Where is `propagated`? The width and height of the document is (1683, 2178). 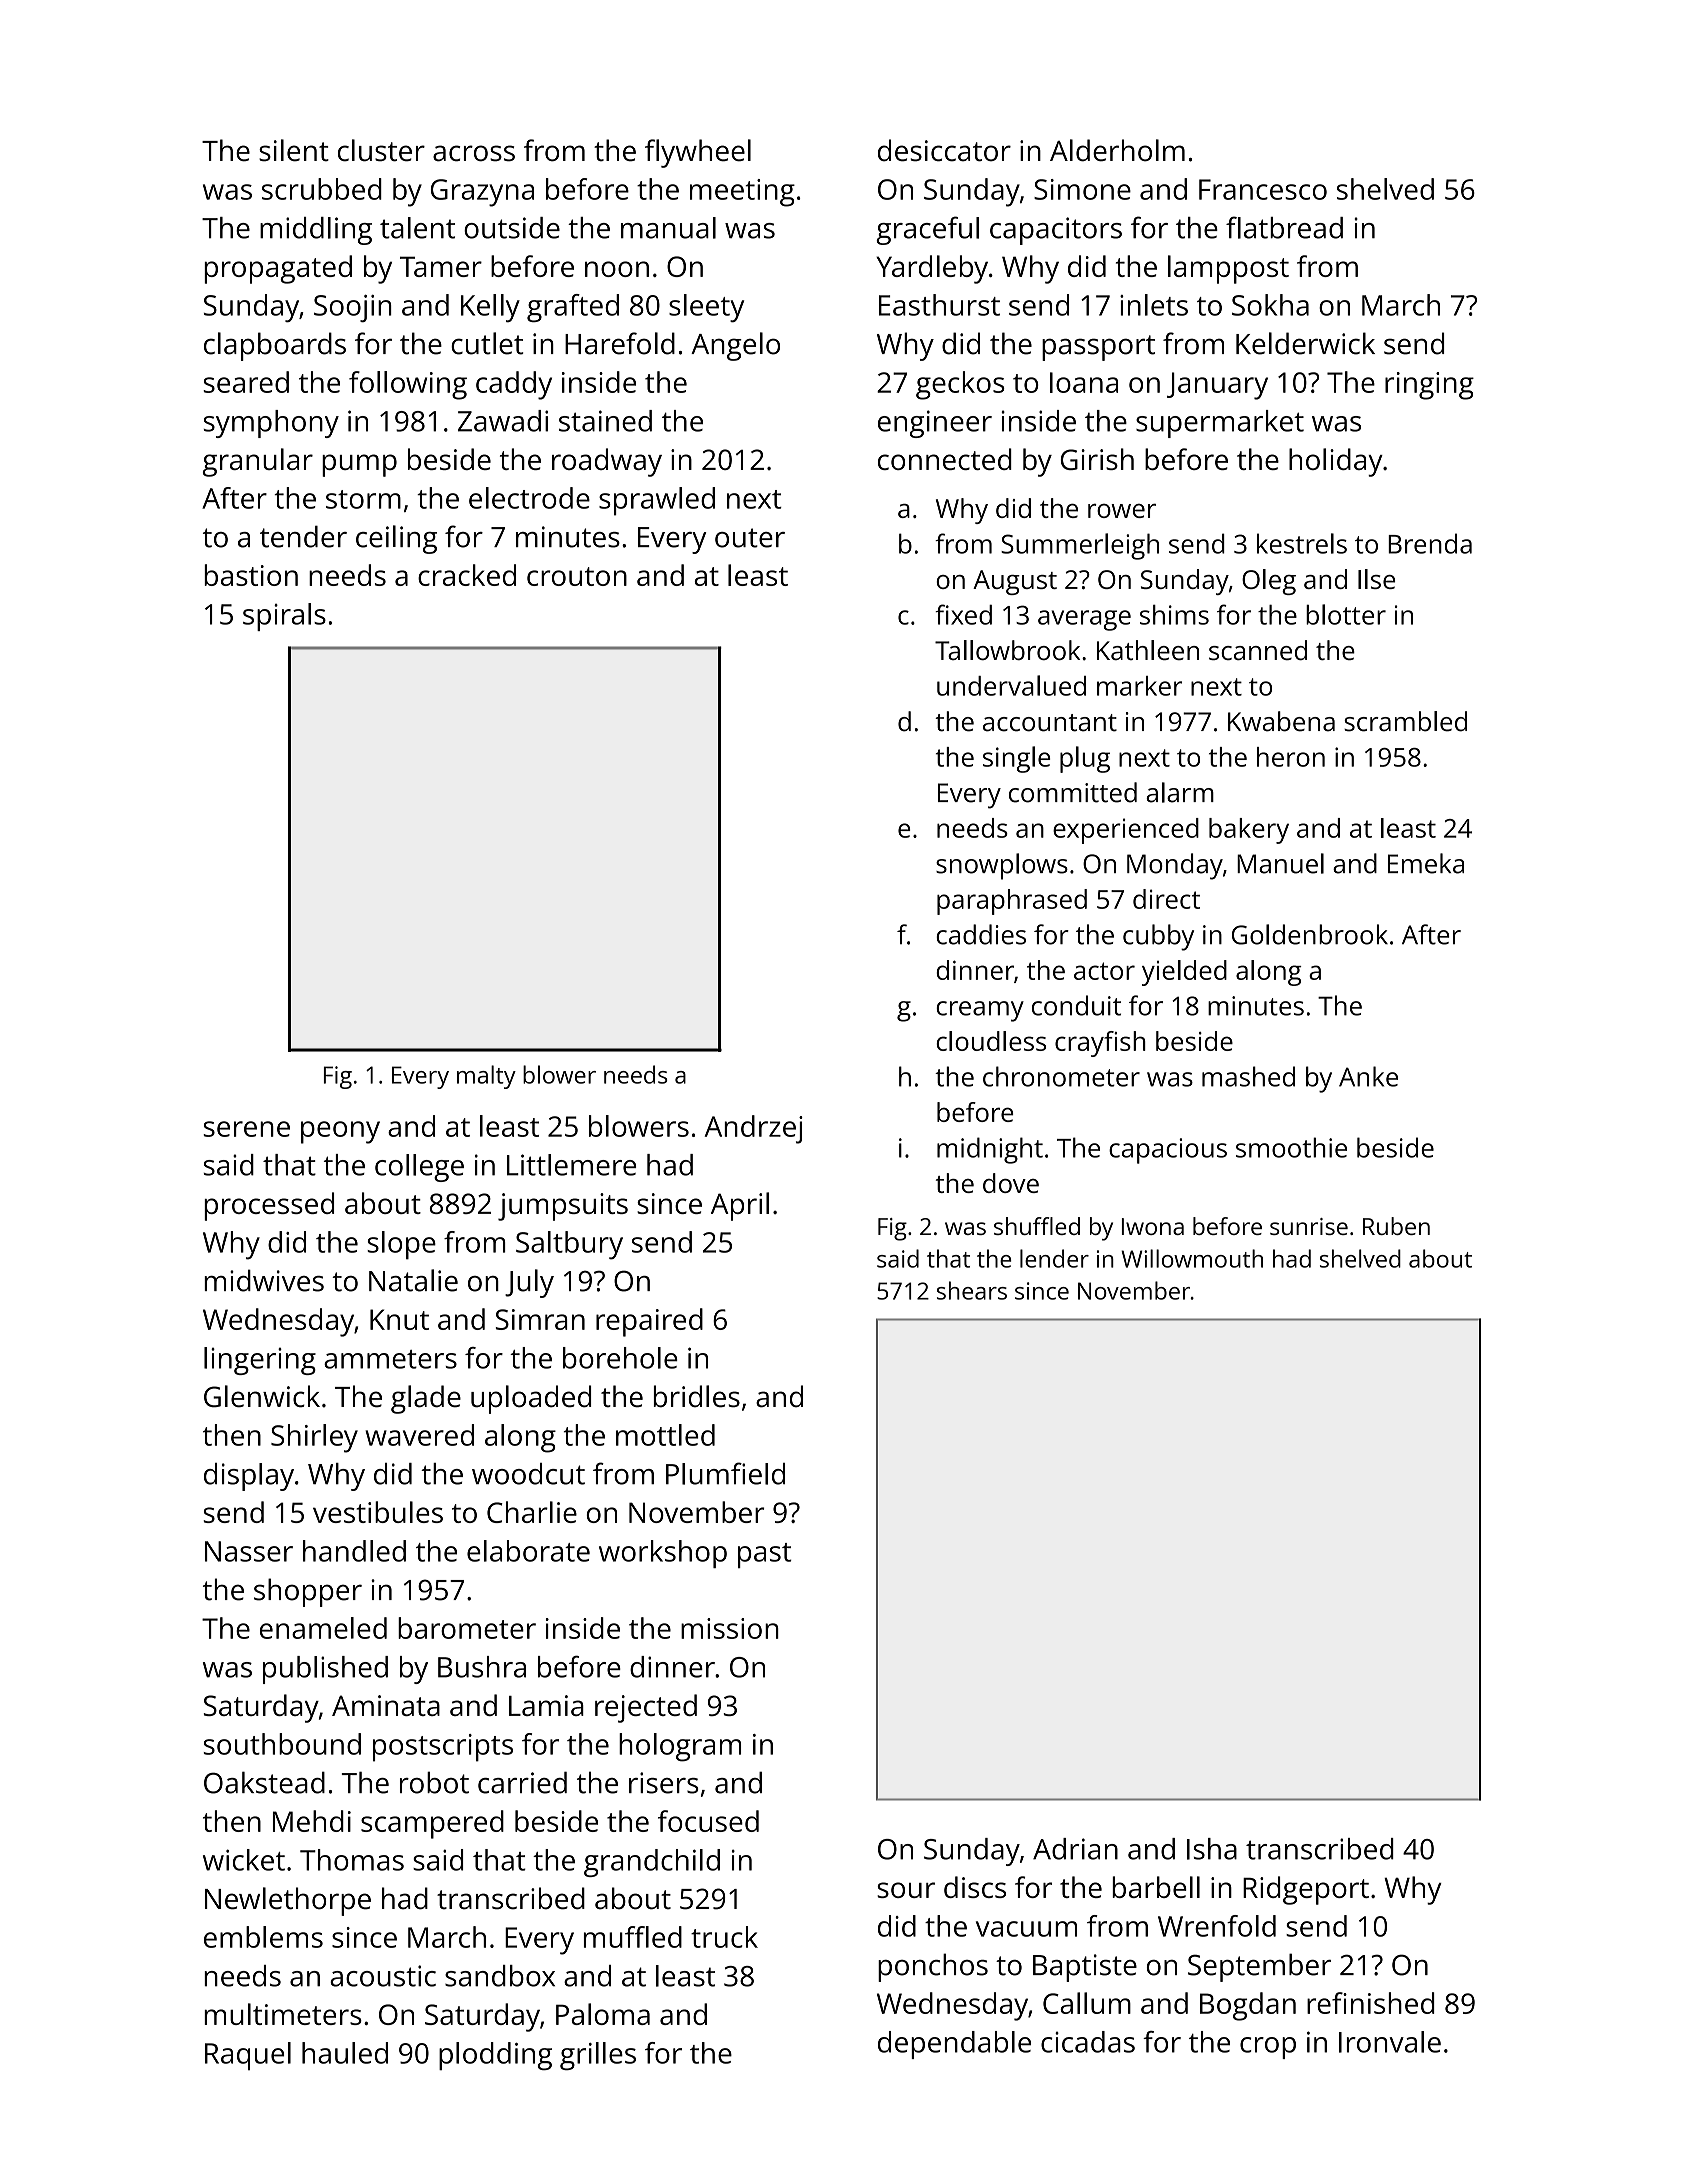 propagated is located at coordinates (278, 269).
